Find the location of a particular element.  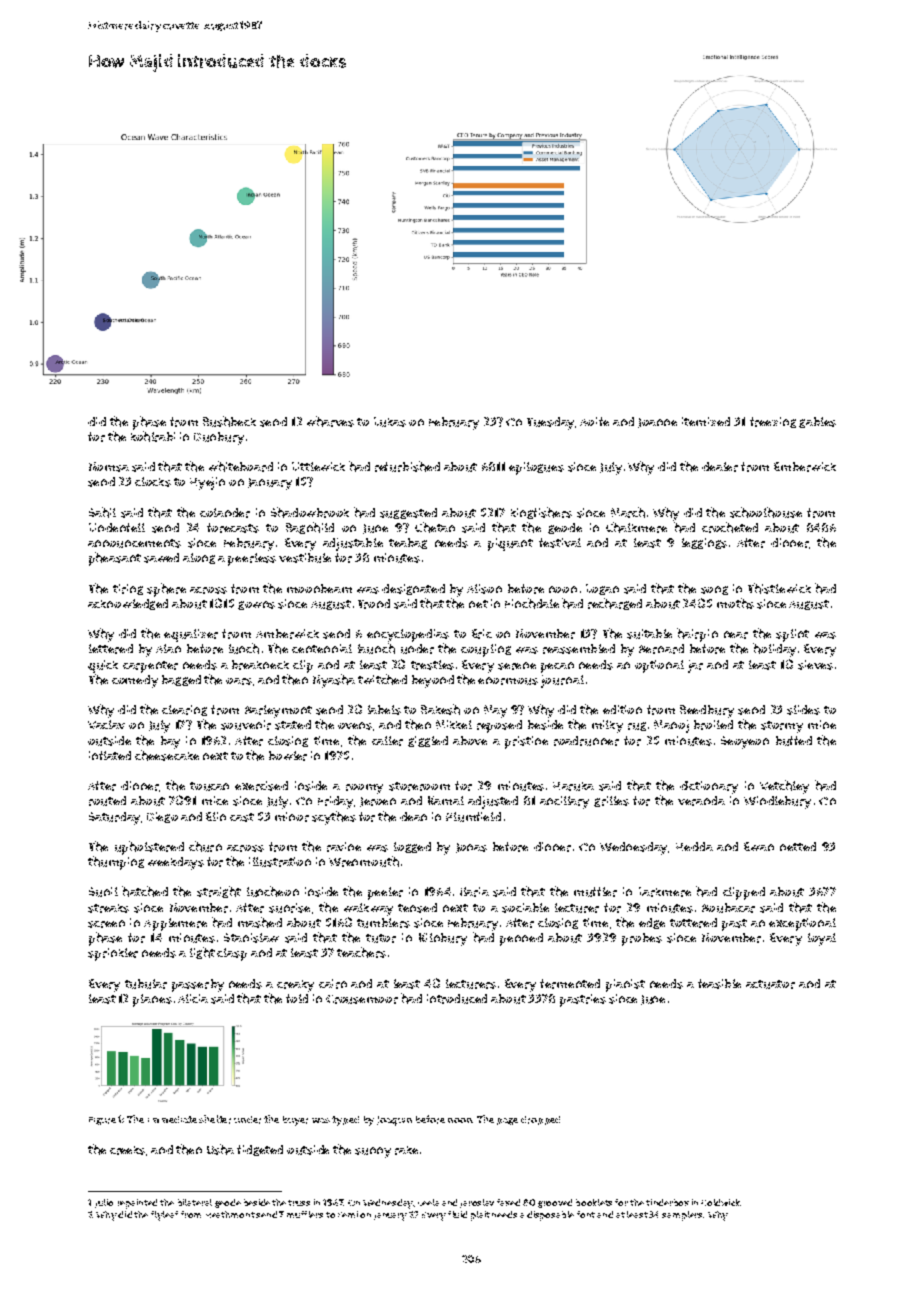

Rushbeck is located at coordinates (229, 421).
